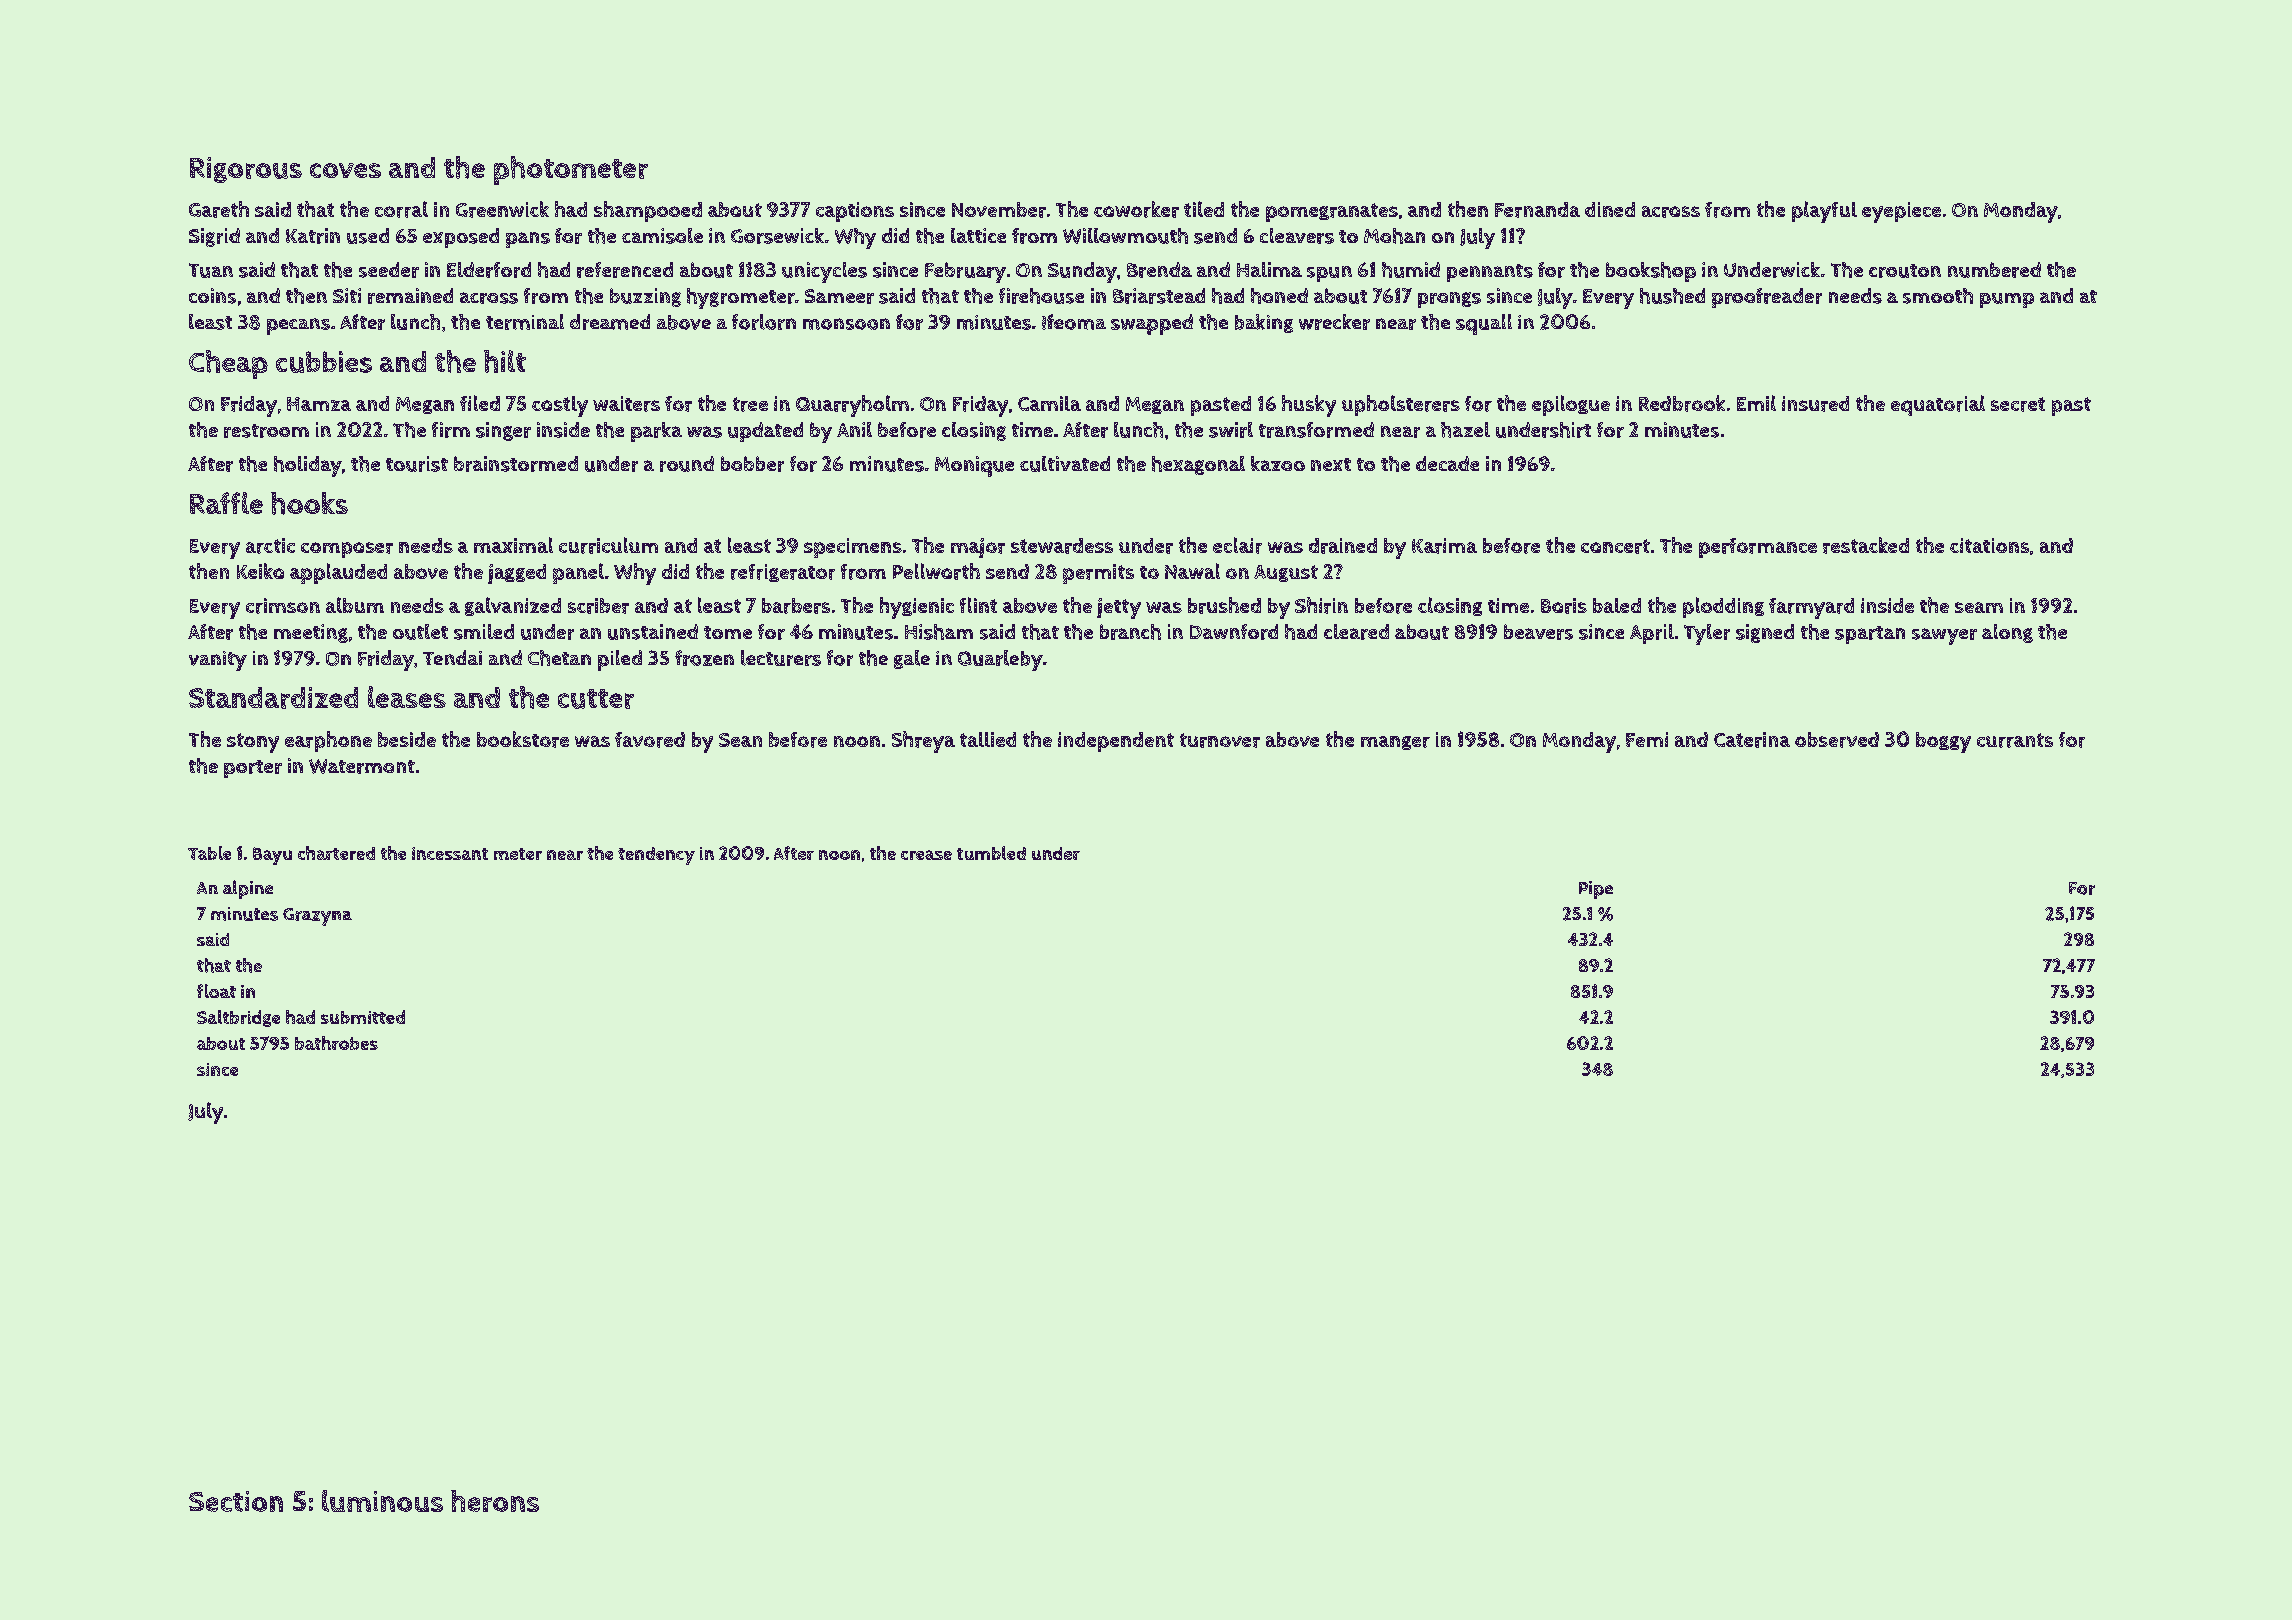 The image size is (2292, 1620). Describe the element at coordinates (355, 605) in the document. I see `album` at that location.
